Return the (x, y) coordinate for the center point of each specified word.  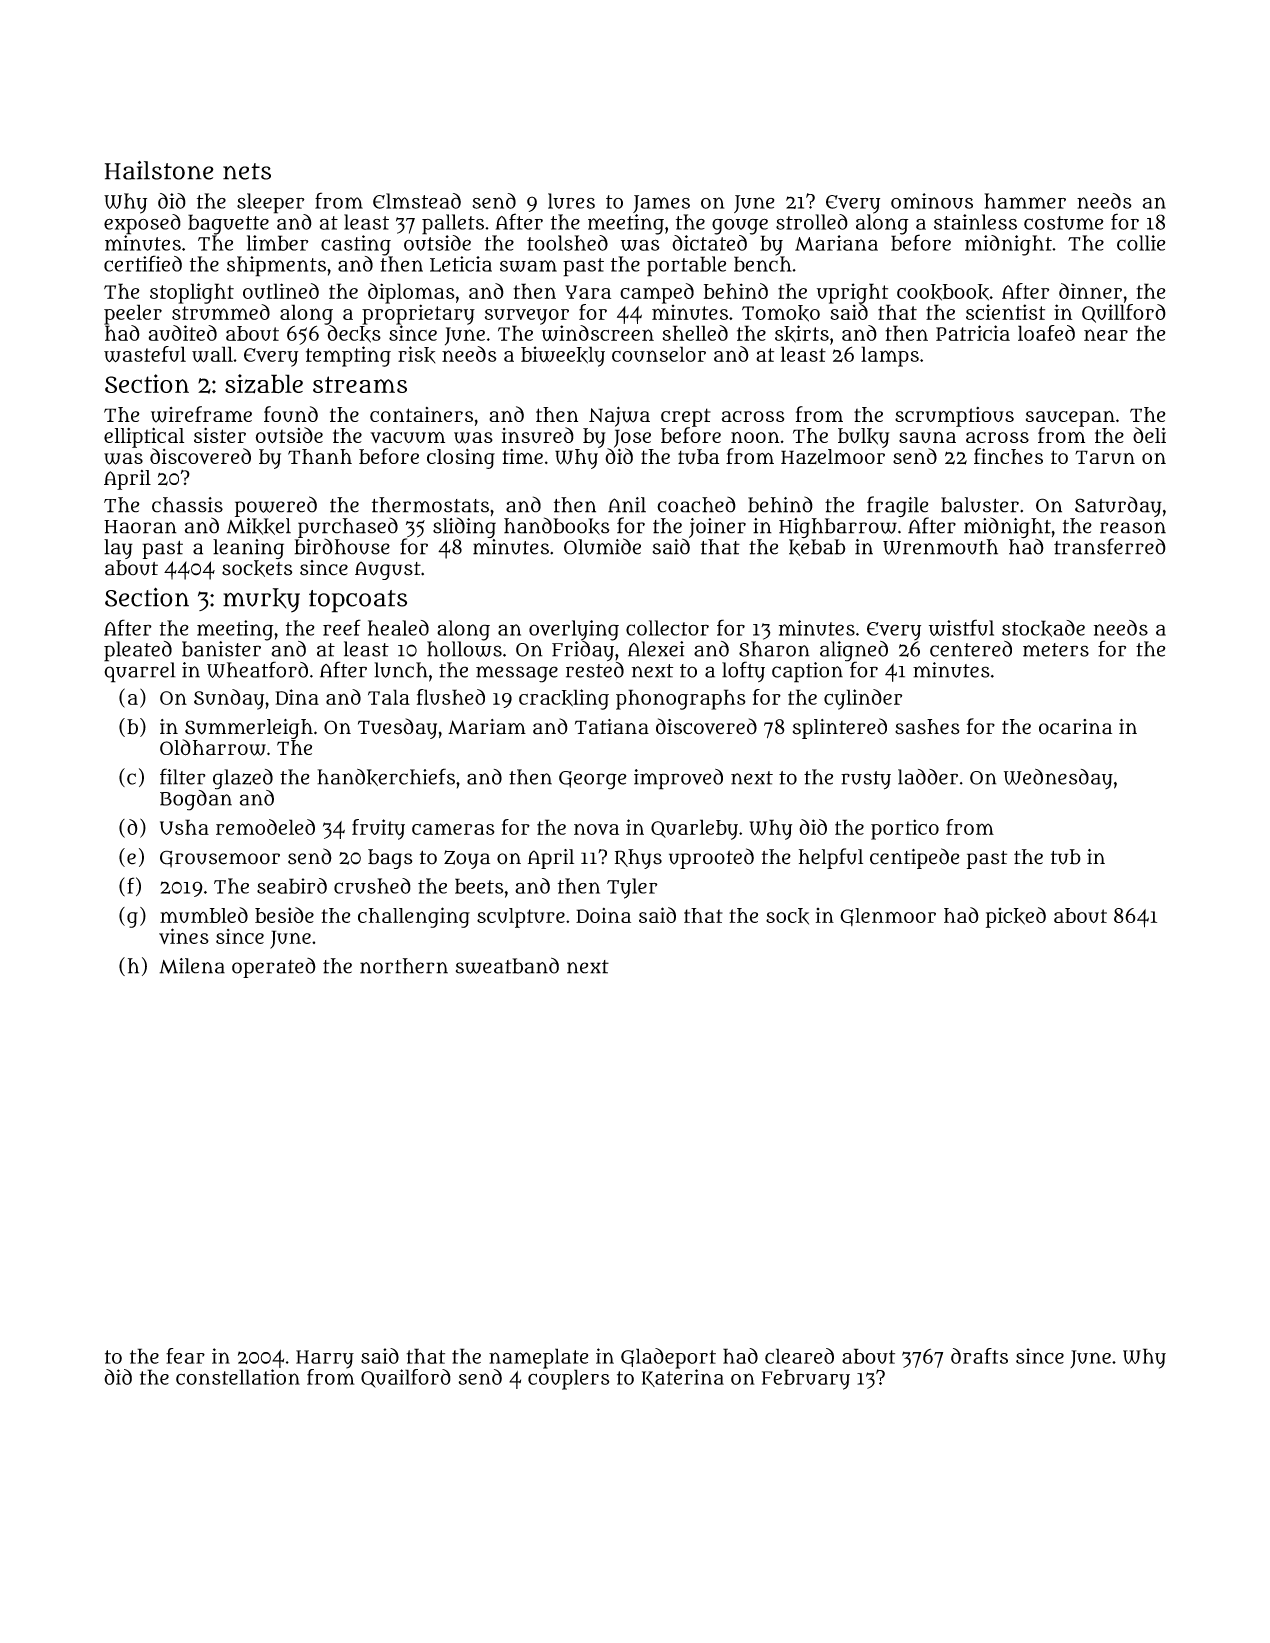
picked (1016, 917)
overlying (574, 630)
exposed (142, 224)
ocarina (1075, 727)
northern (404, 966)
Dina (297, 697)
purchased (348, 527)
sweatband (507, 965)
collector (667, 628)
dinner (1090, 291)
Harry (325, 1359)
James (661, 204)
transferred (1110, 546)
